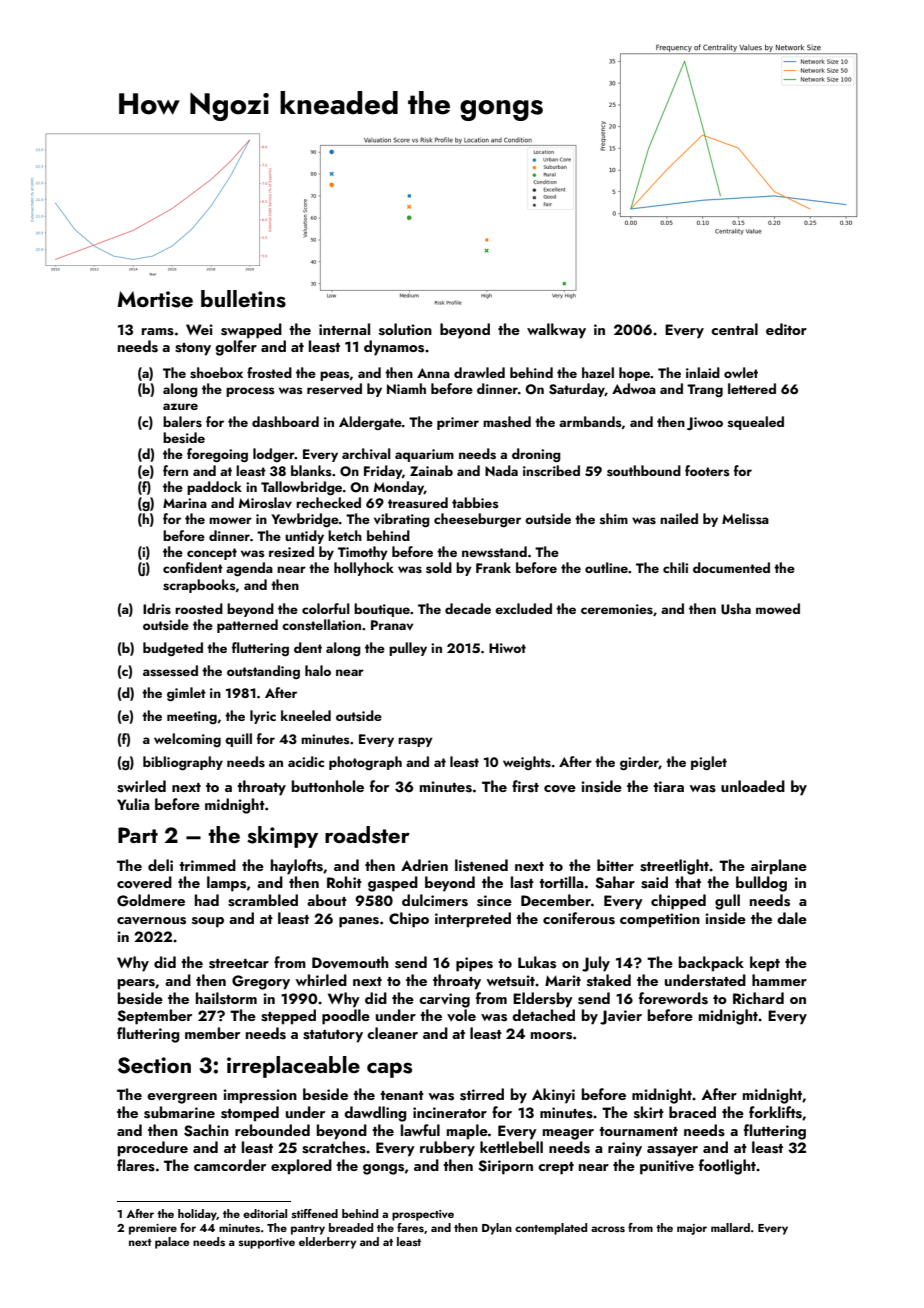  What do you see at coordinates (180, 406) in the image?
I see `azure` at bounding box center [180, 406].
